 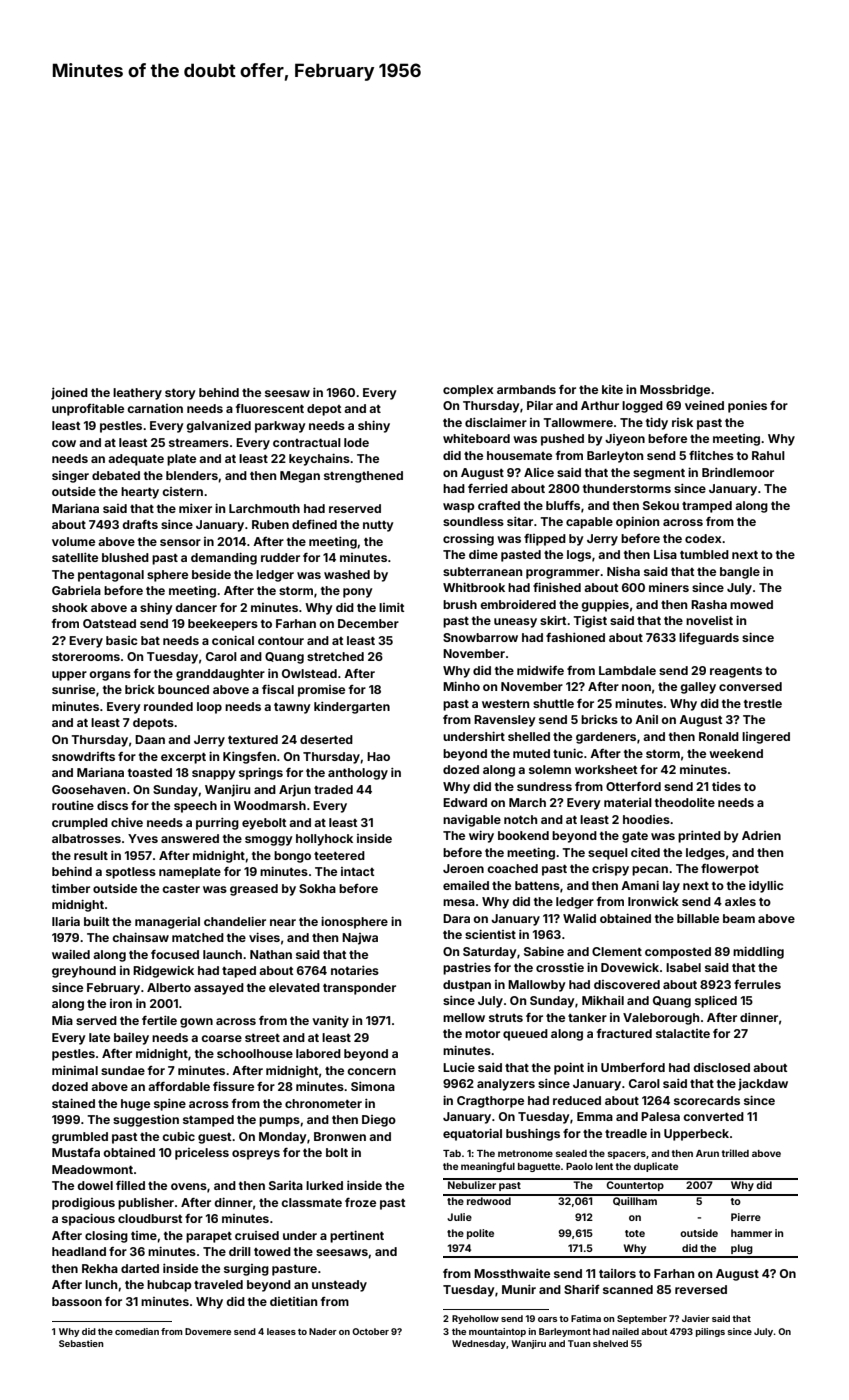 I want to click on blenders, so click(x=192, y=475).
